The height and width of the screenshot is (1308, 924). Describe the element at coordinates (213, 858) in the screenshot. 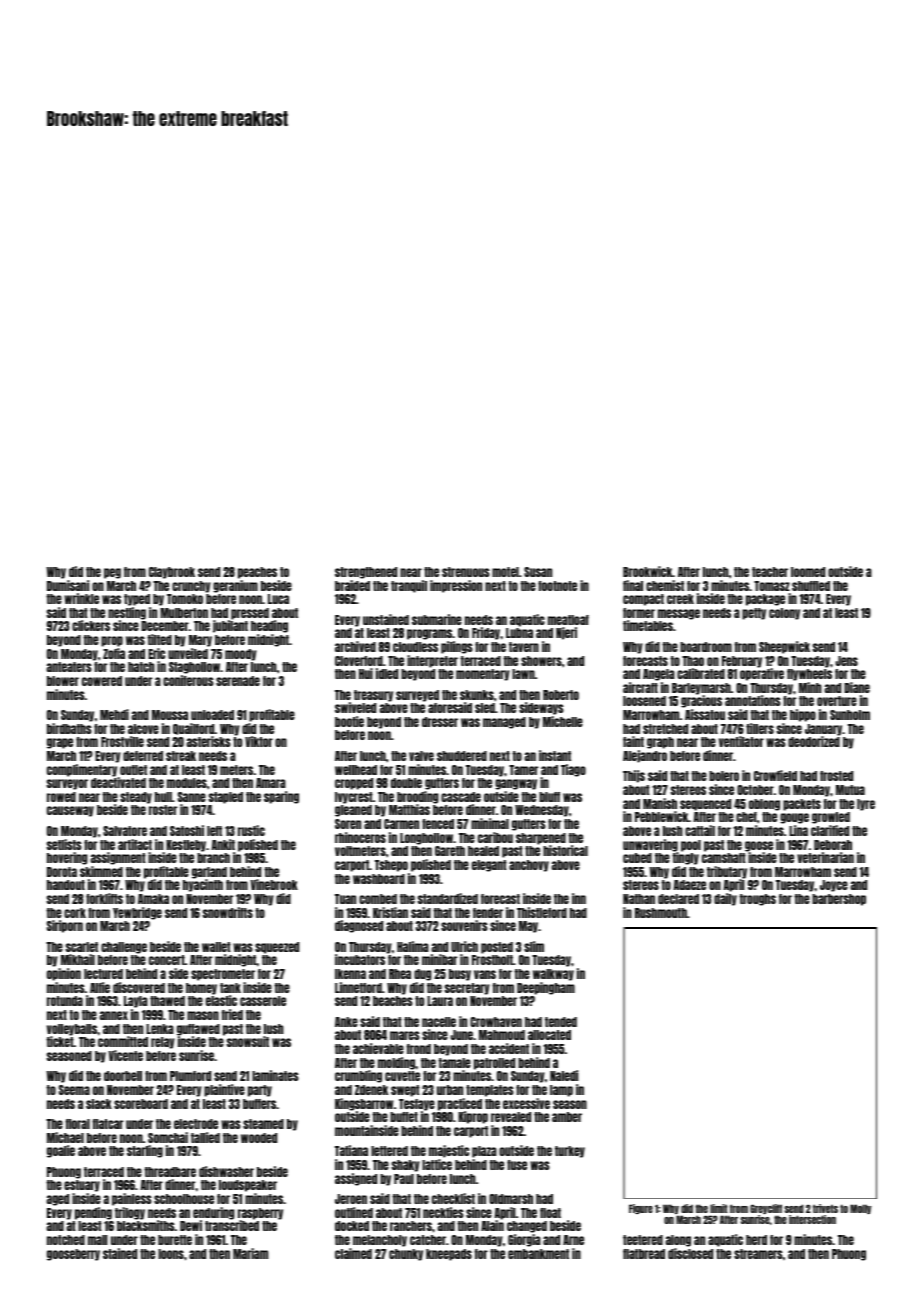

I see `branch` at that location.
